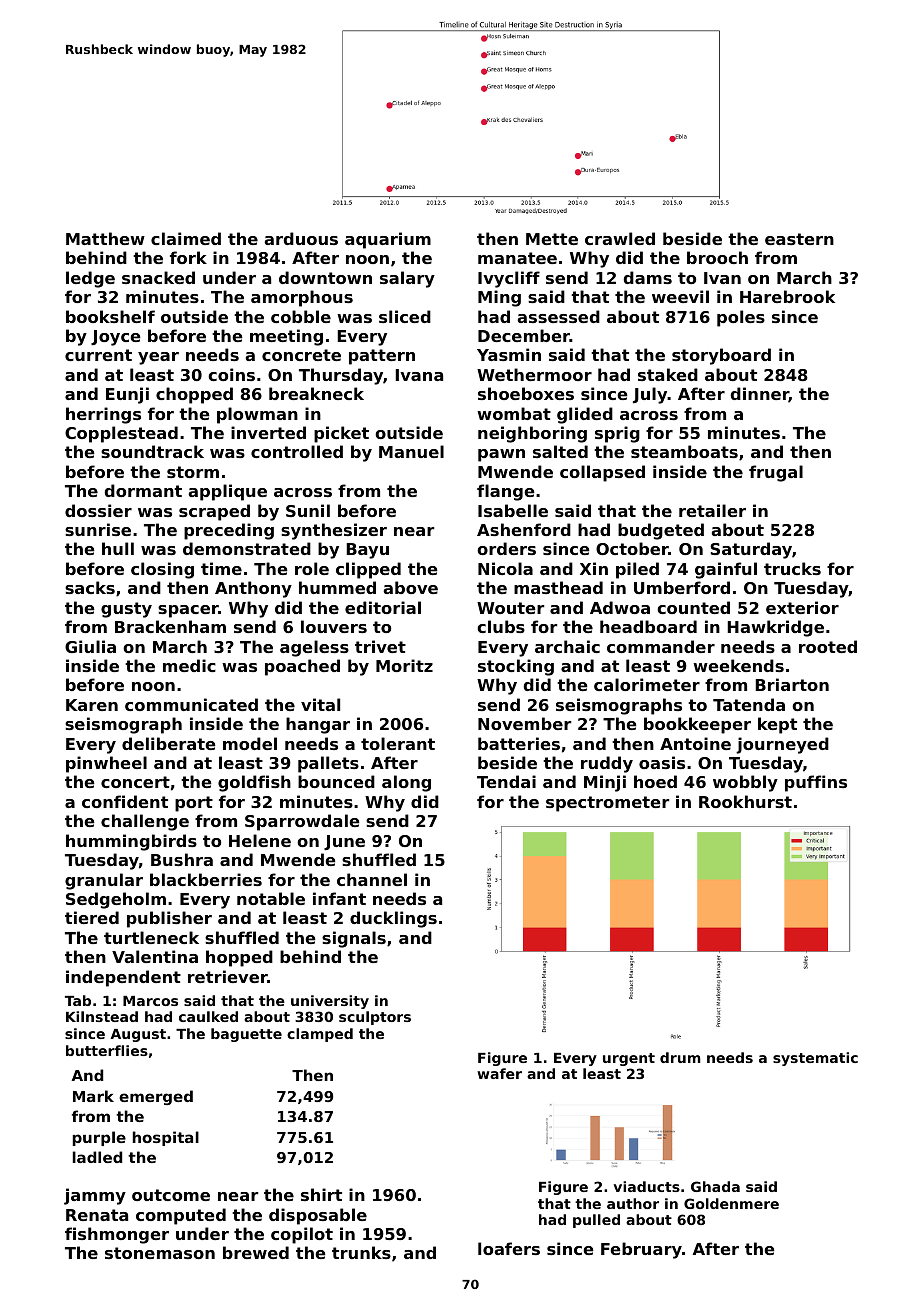 This screenshot has width=924, height=1308. What do you see at coordinates (341, 434) in the screenshot?
I see `picket` at bounding box center [341, 434].
